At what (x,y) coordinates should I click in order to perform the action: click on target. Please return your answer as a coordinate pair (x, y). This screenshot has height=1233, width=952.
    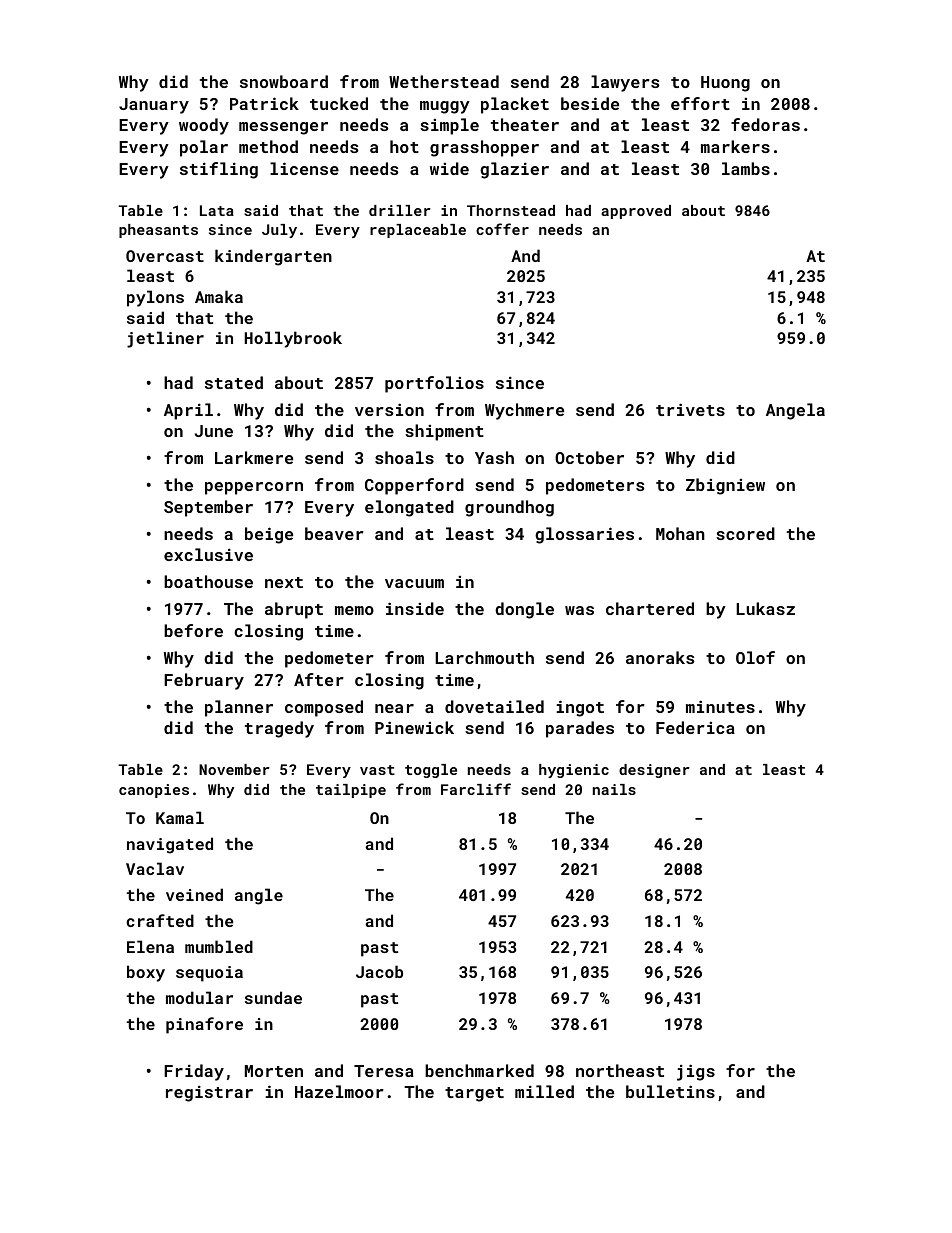
    Looking at the image, I should click on (474, 1094).
